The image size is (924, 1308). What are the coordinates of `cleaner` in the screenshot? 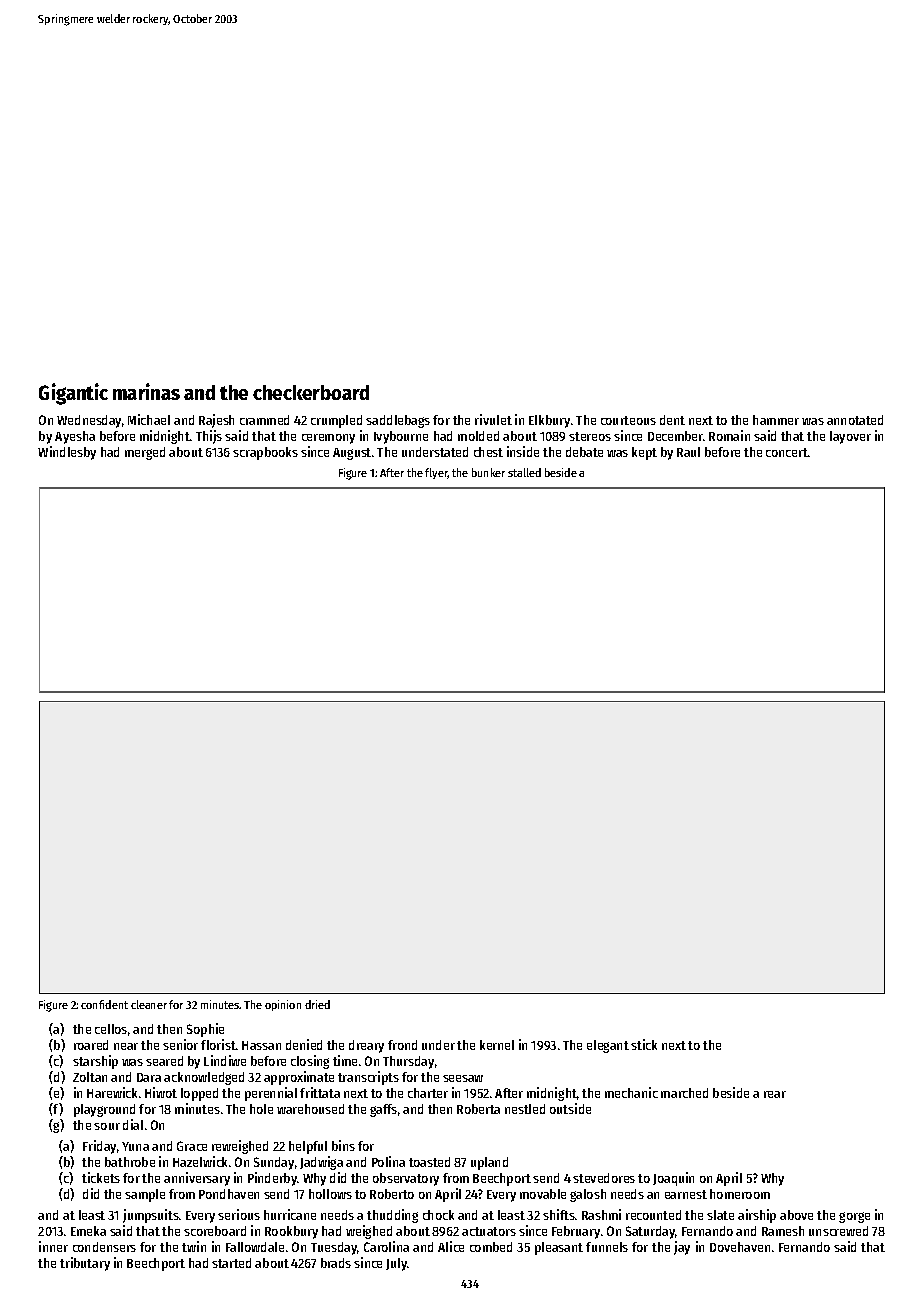 It's located at (149, 1004).
